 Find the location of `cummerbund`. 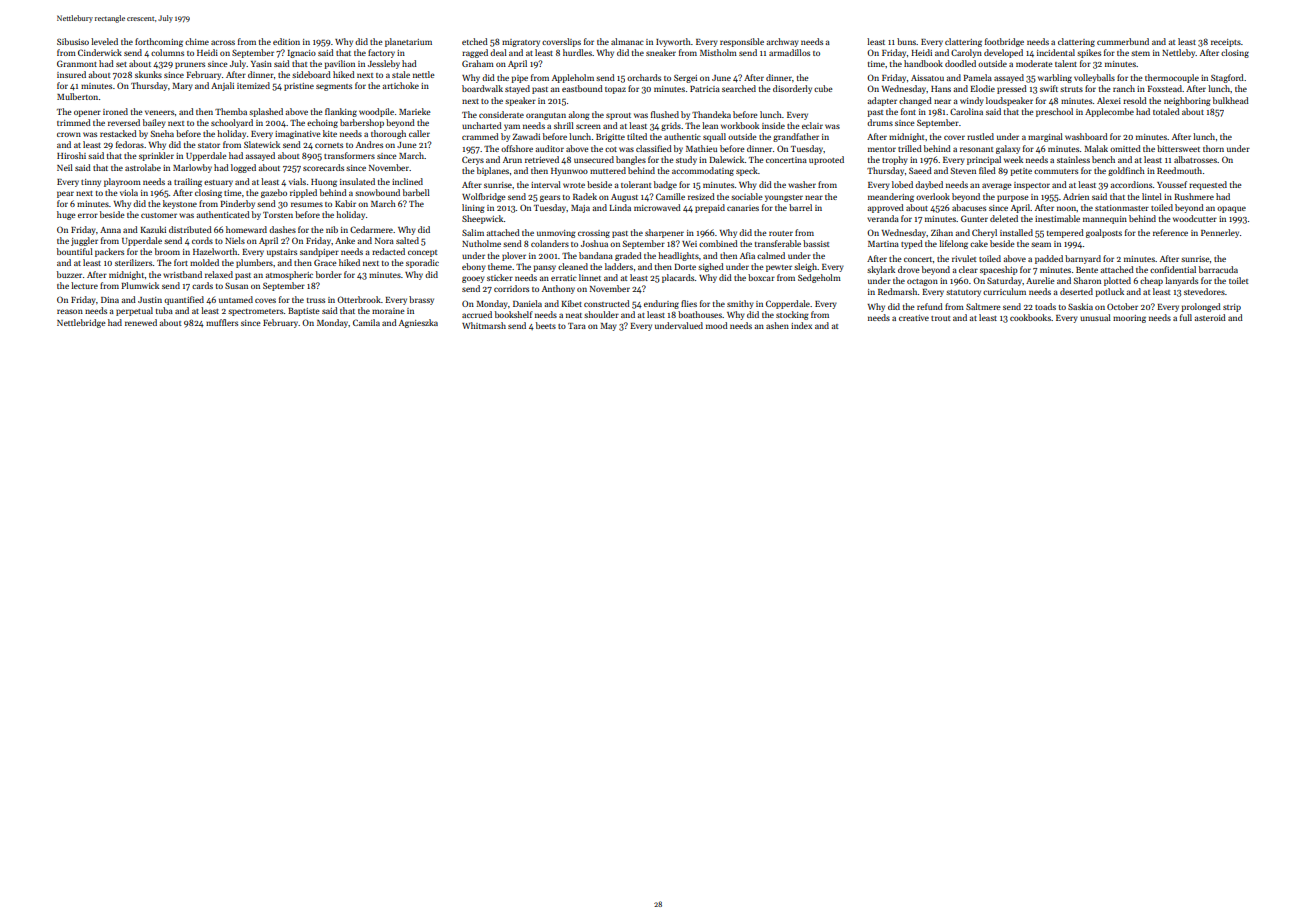

cummerbund is located at coordinates (1123, 41).
